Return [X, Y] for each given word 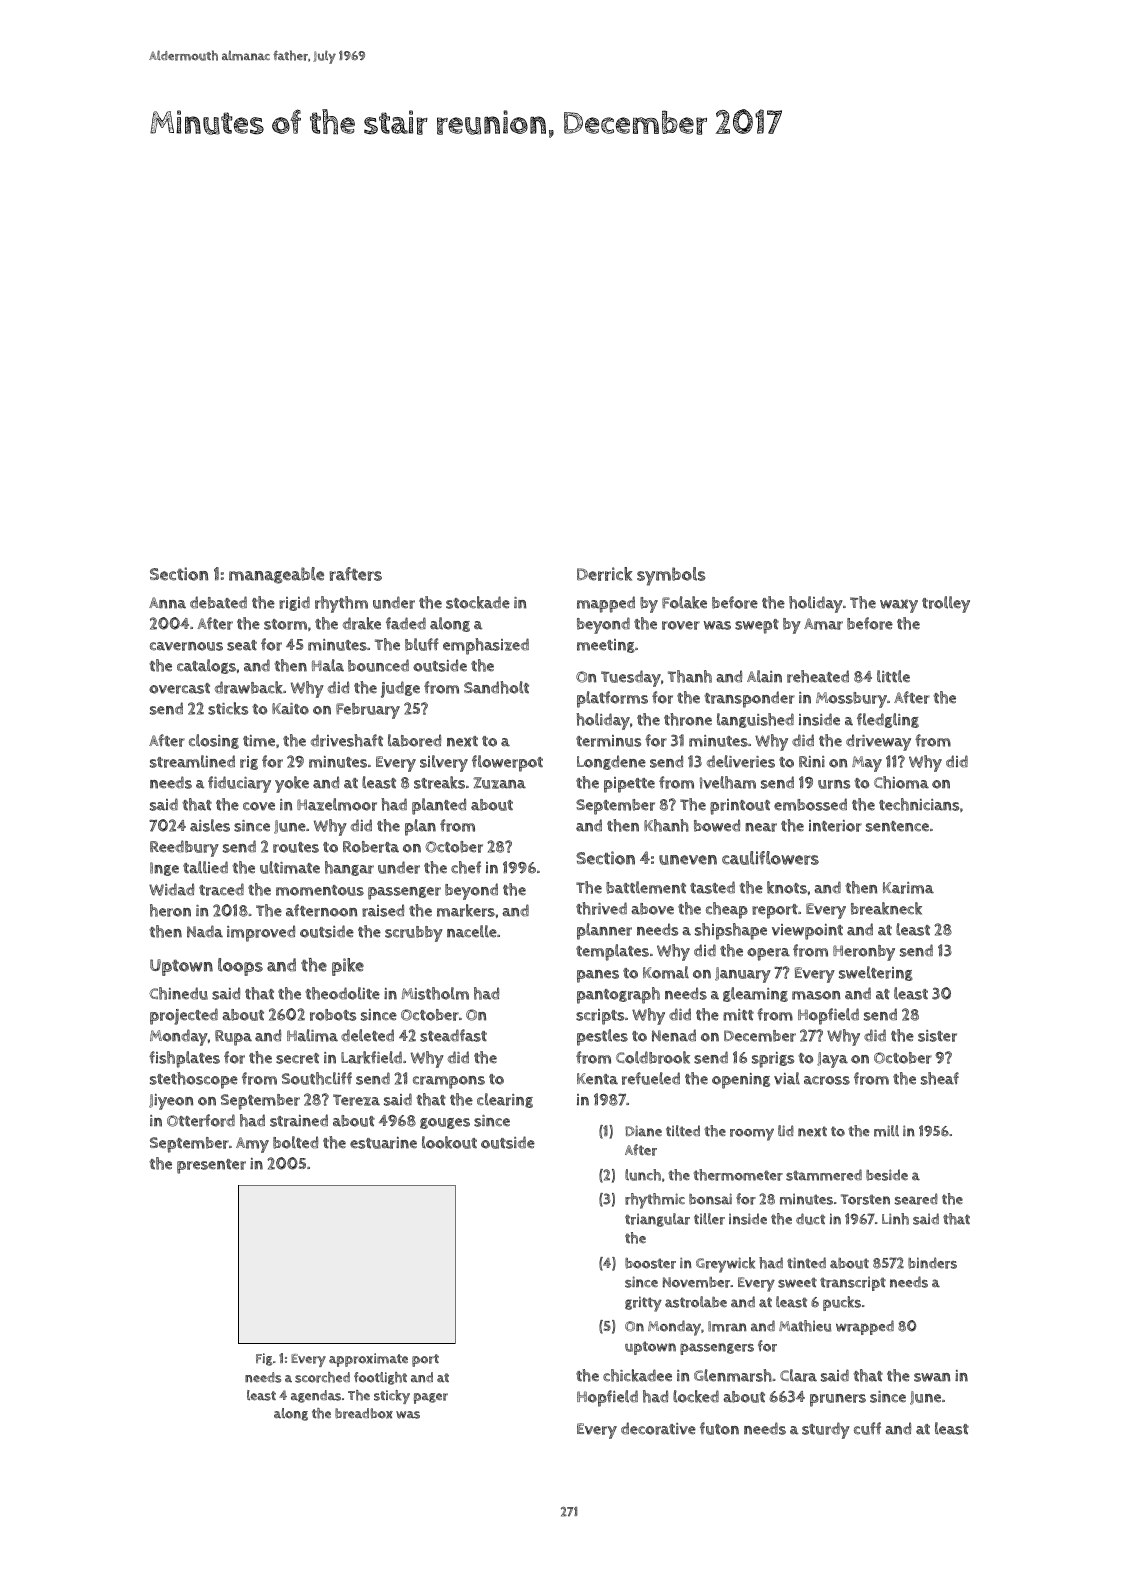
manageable [276, 575]
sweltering [876, 973]
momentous [320, 890]
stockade [478, 602]
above [652, 909]
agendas [316, 1396]
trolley [946, 604]
